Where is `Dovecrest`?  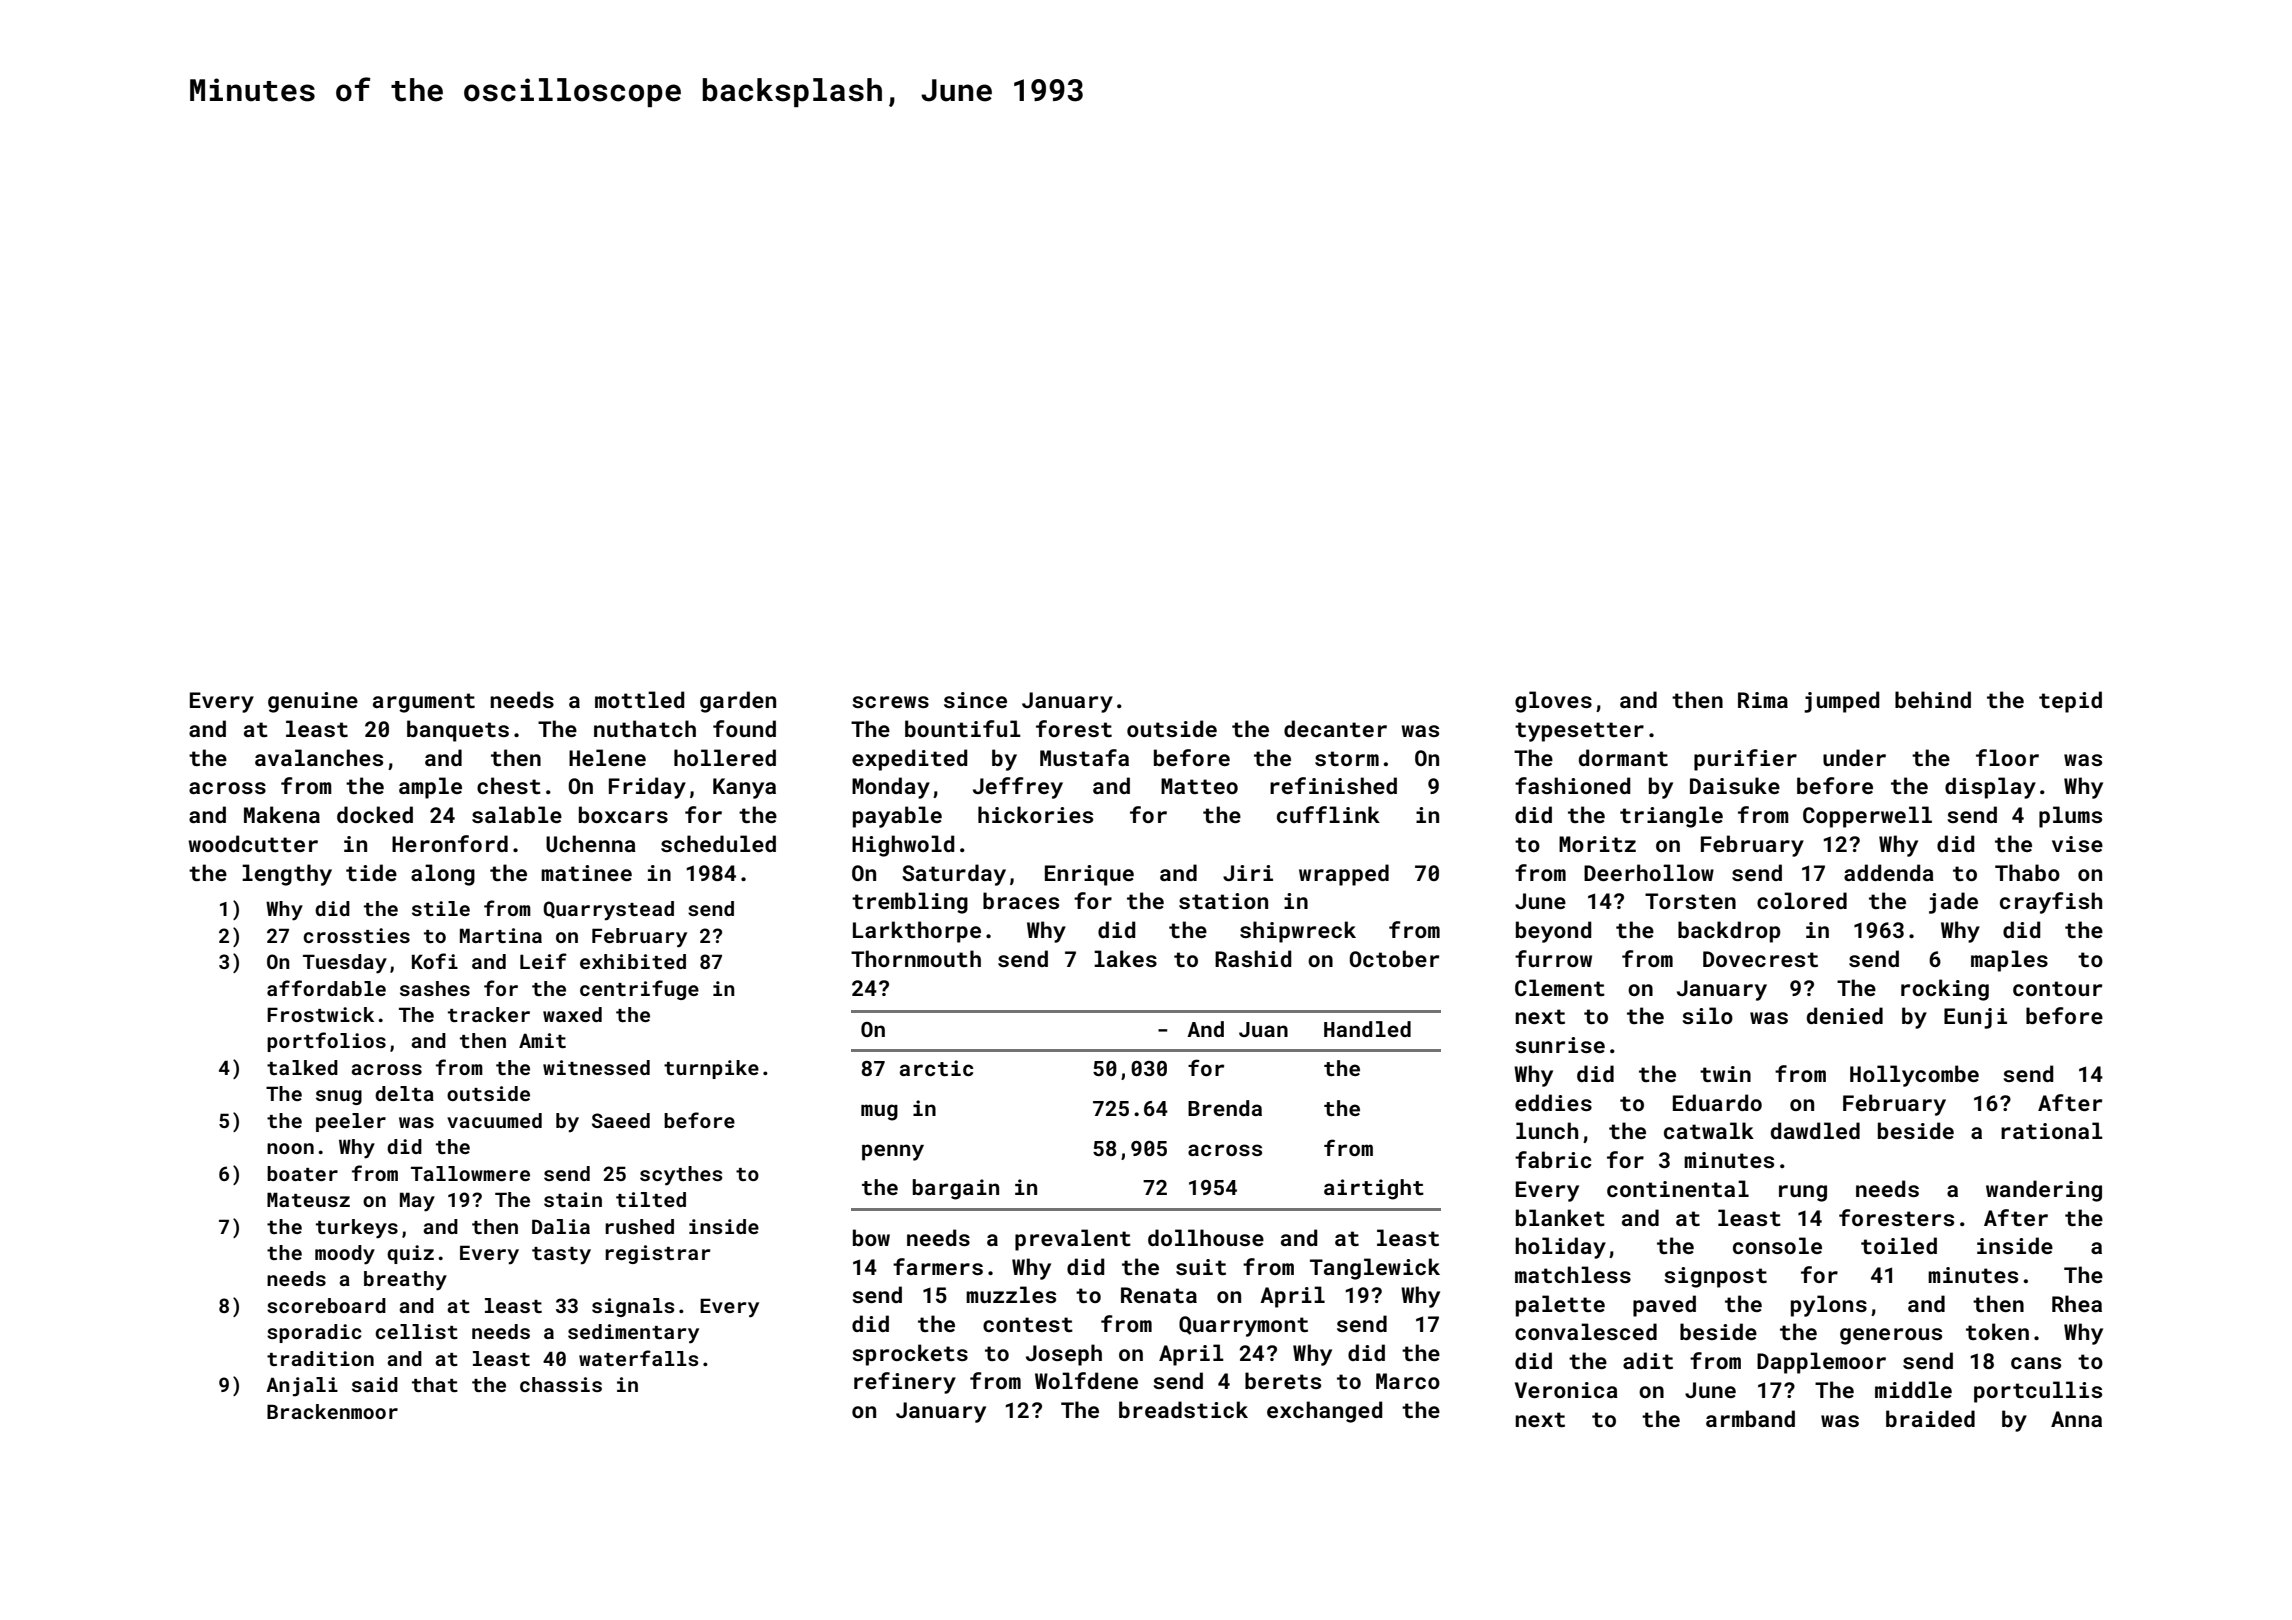
Dovecrest is located at coordinates (1760, 959).
